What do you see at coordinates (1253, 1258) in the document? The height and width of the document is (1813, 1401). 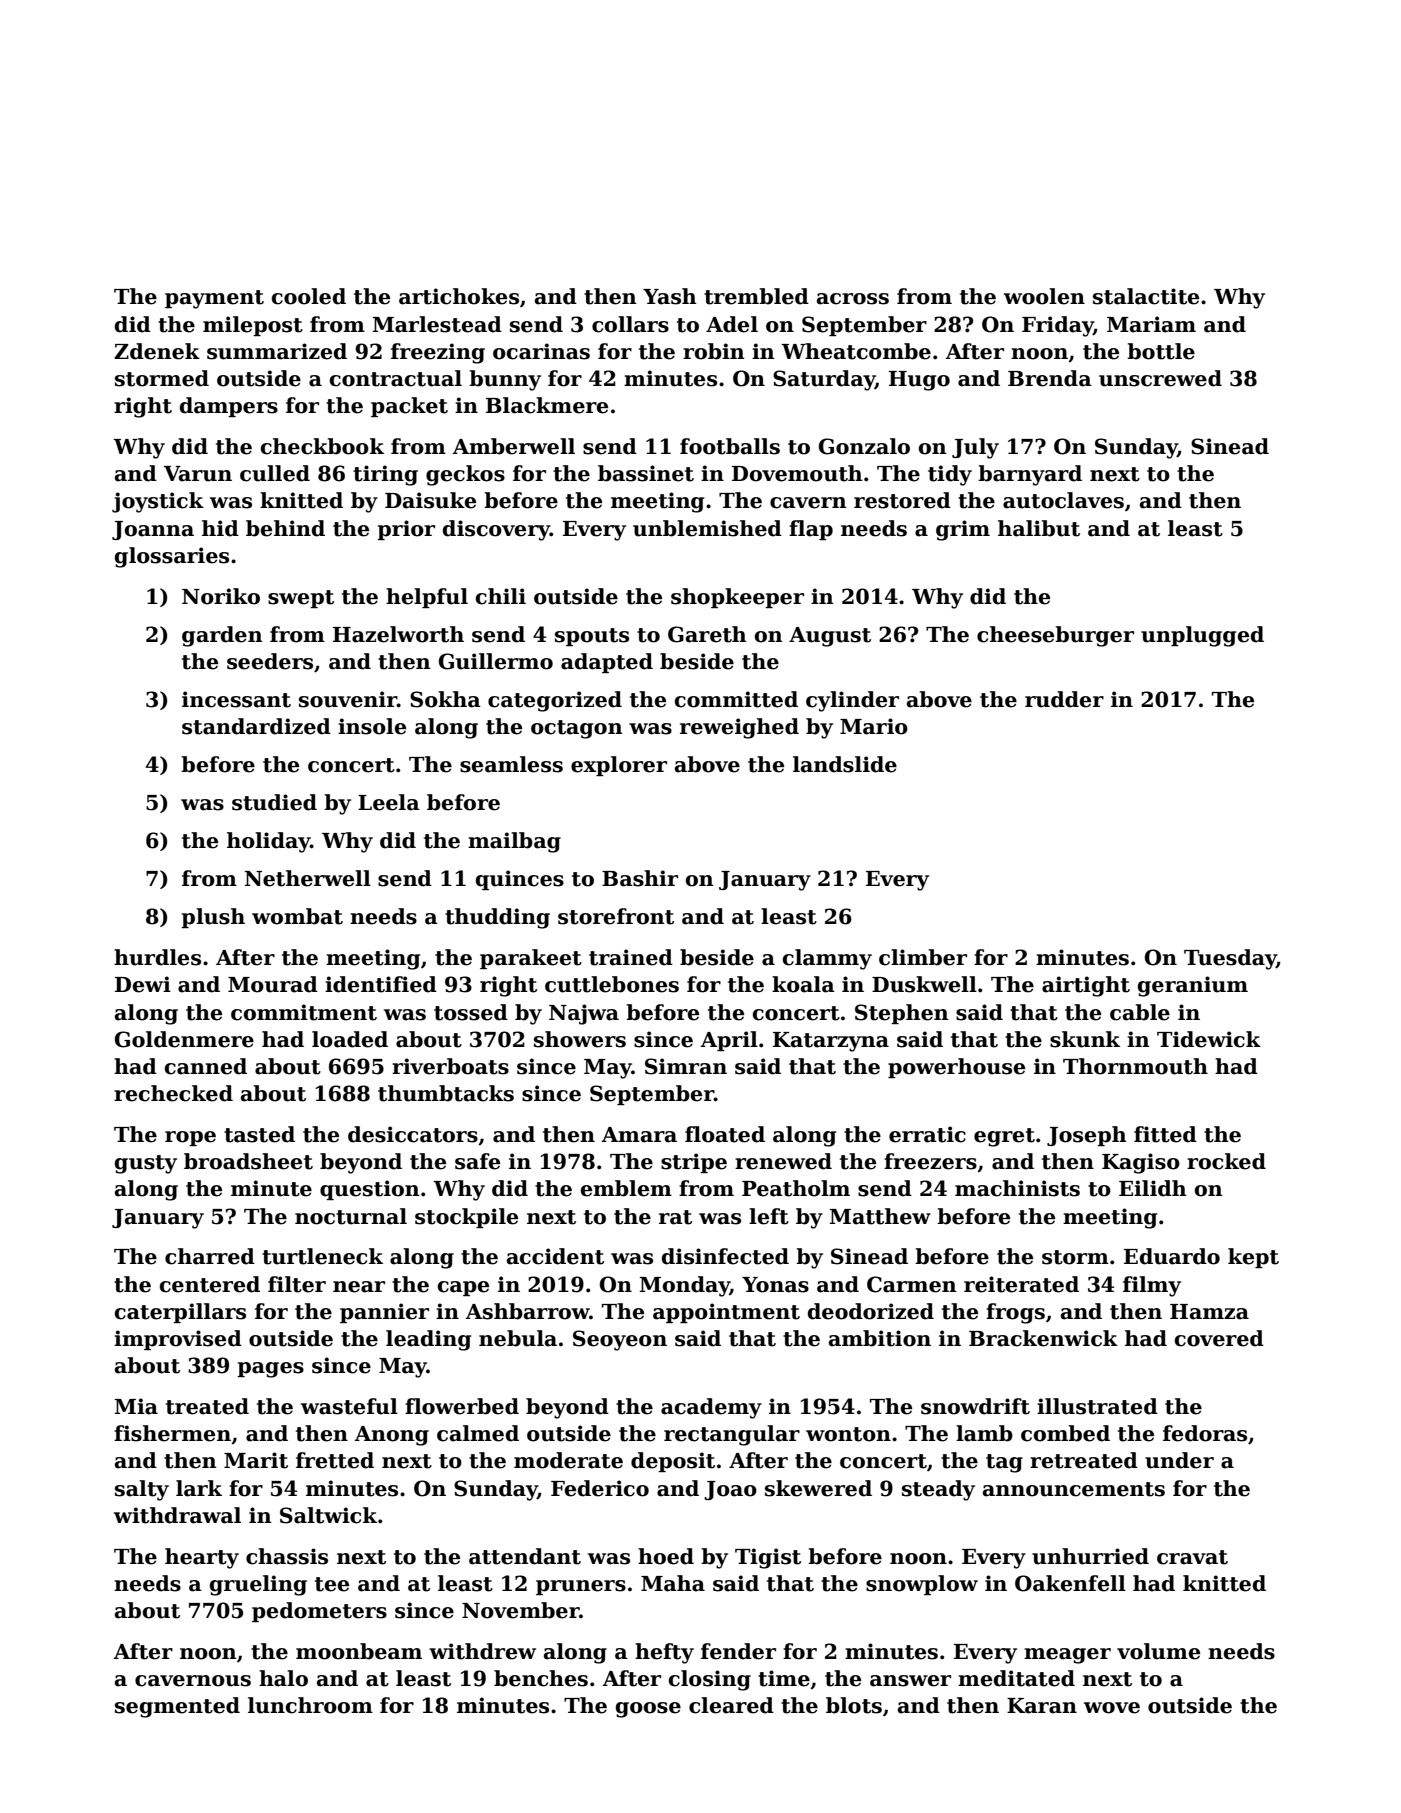 I see `kept` at bounding box center [1253, 1258].
